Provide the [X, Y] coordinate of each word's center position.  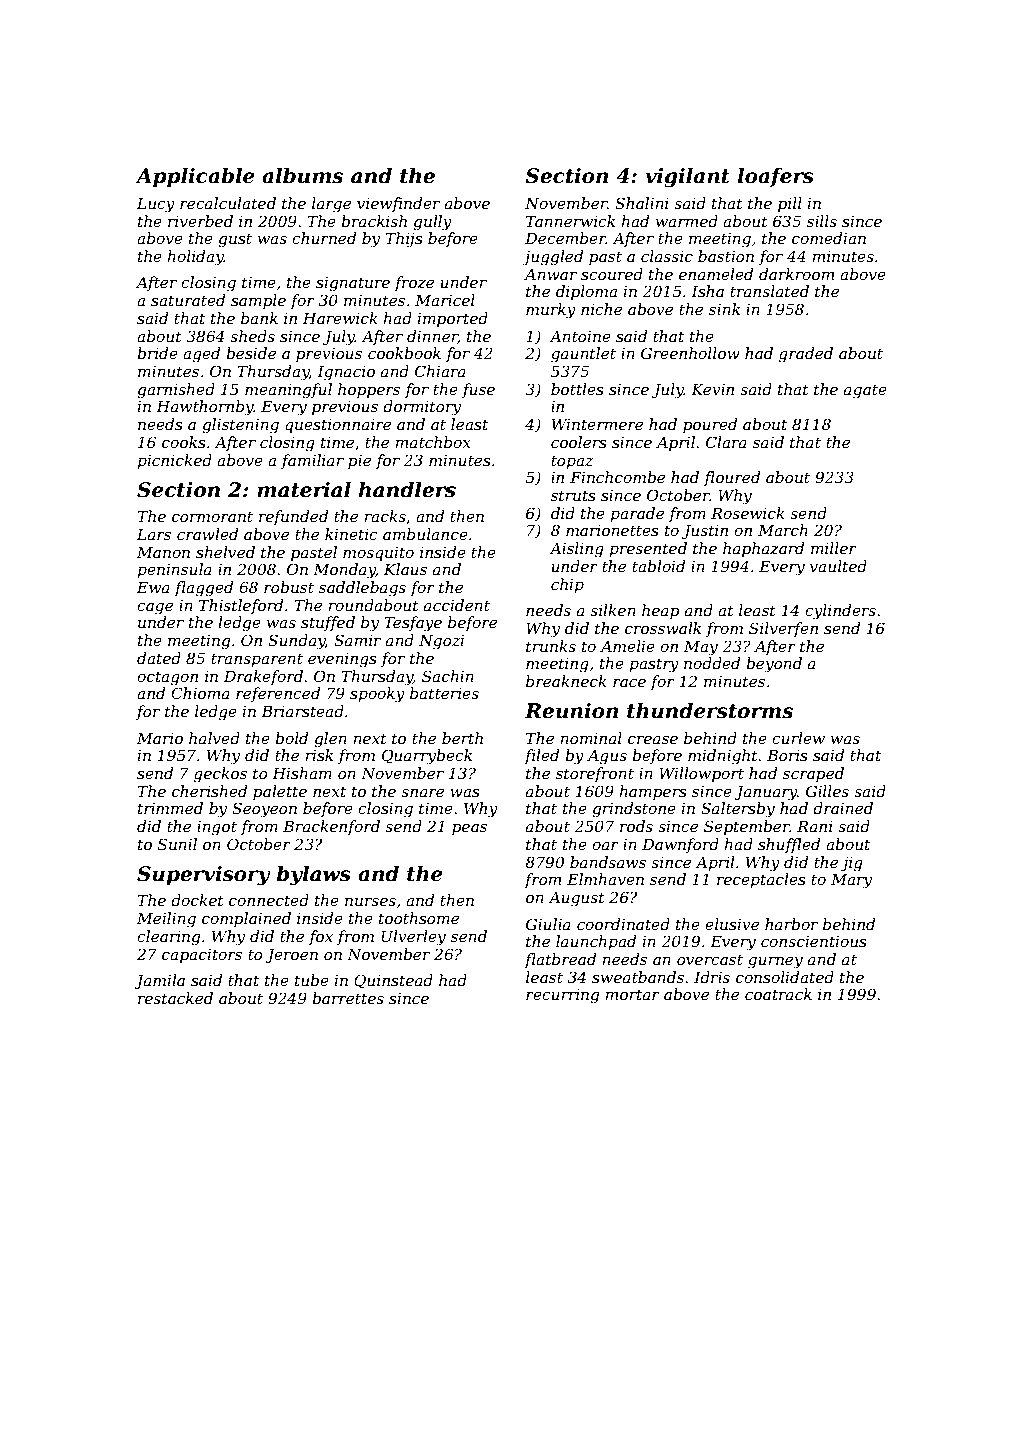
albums [302, 176]
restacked [175, 998]
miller [834, 548]
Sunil [177, 844]
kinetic [351, 534]
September [747, 827]
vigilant [687, 178]
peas [469, 829]
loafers [775, 177]
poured [710, 425]
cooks [184, 442]
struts [573, 495]
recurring [562, 996]
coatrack [778, 994]
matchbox [433, 442]
